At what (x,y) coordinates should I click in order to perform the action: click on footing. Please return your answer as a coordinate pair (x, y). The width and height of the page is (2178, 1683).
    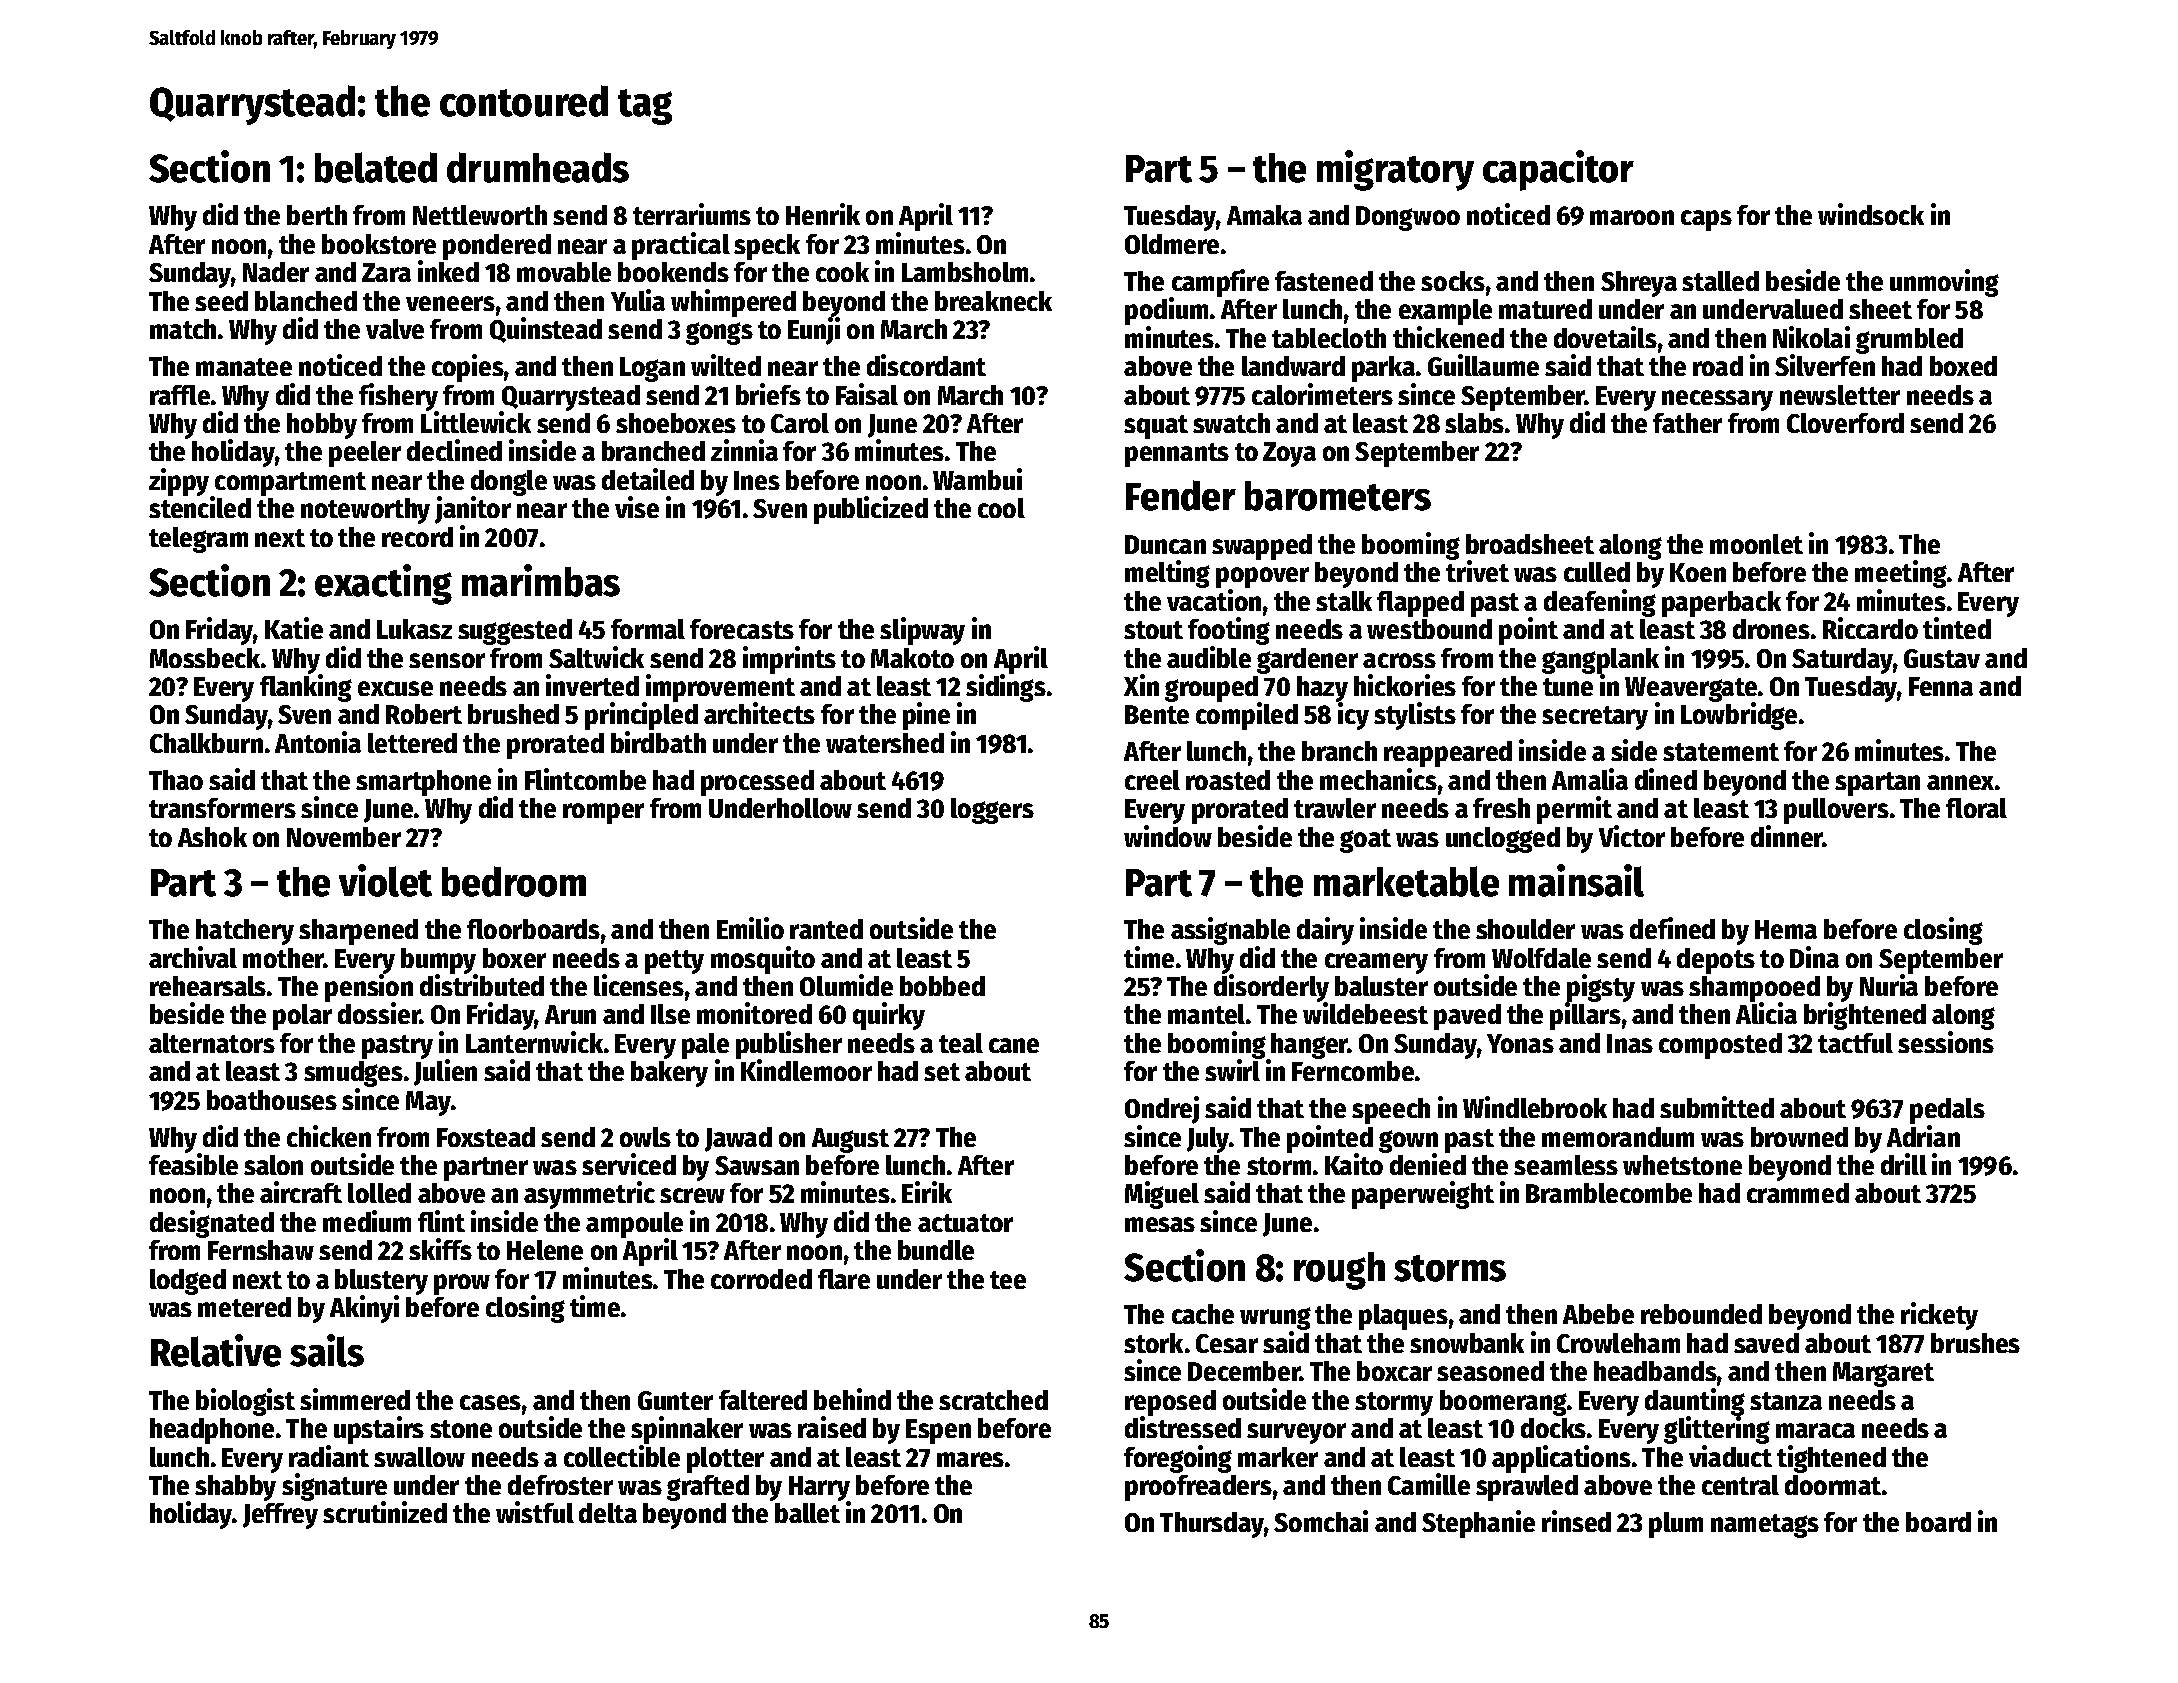
    Looking at the image, I should click on (1229, 631).
